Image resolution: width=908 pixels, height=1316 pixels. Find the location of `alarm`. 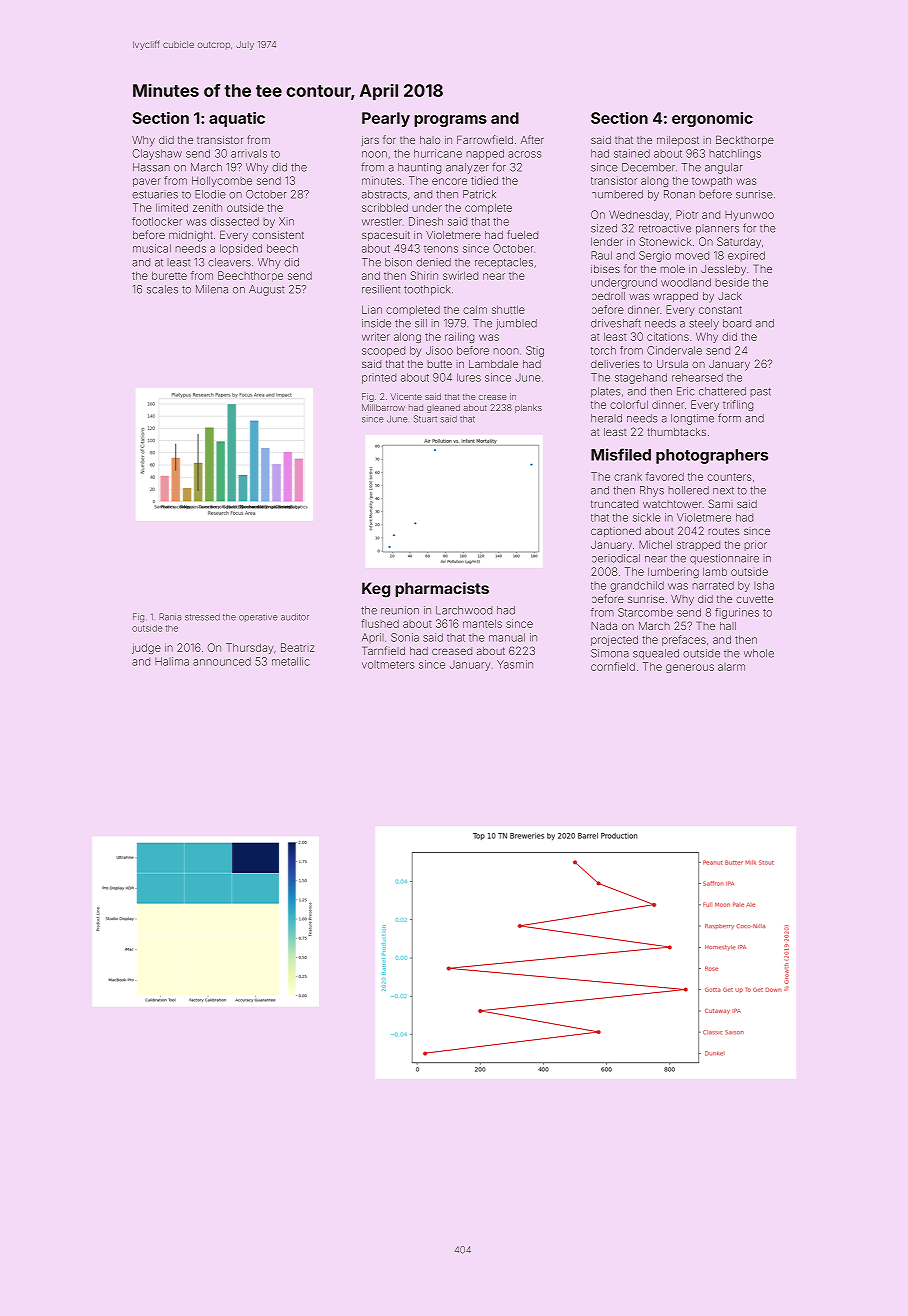

alarm is located at coordinates (731, 667).
